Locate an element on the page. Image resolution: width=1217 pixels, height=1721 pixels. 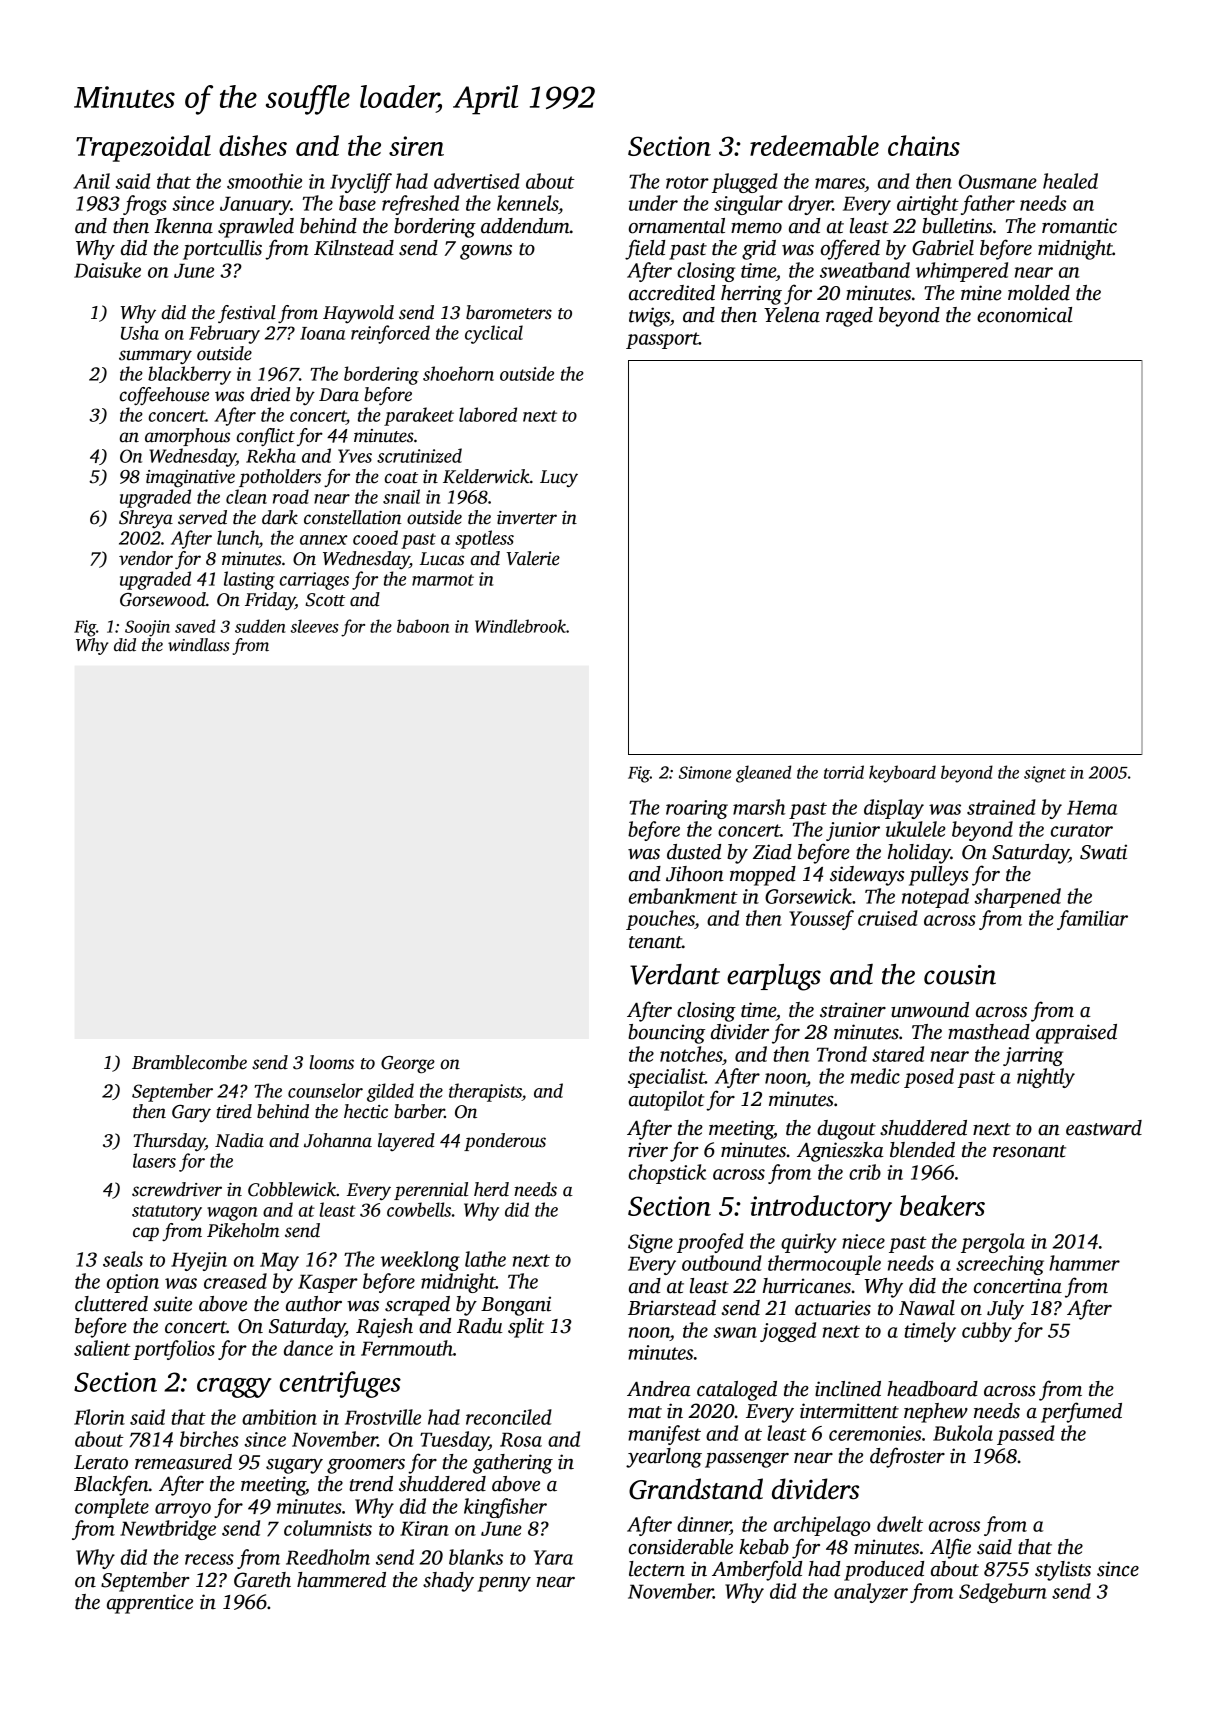
July is located at coordinates (1005, 1310).
